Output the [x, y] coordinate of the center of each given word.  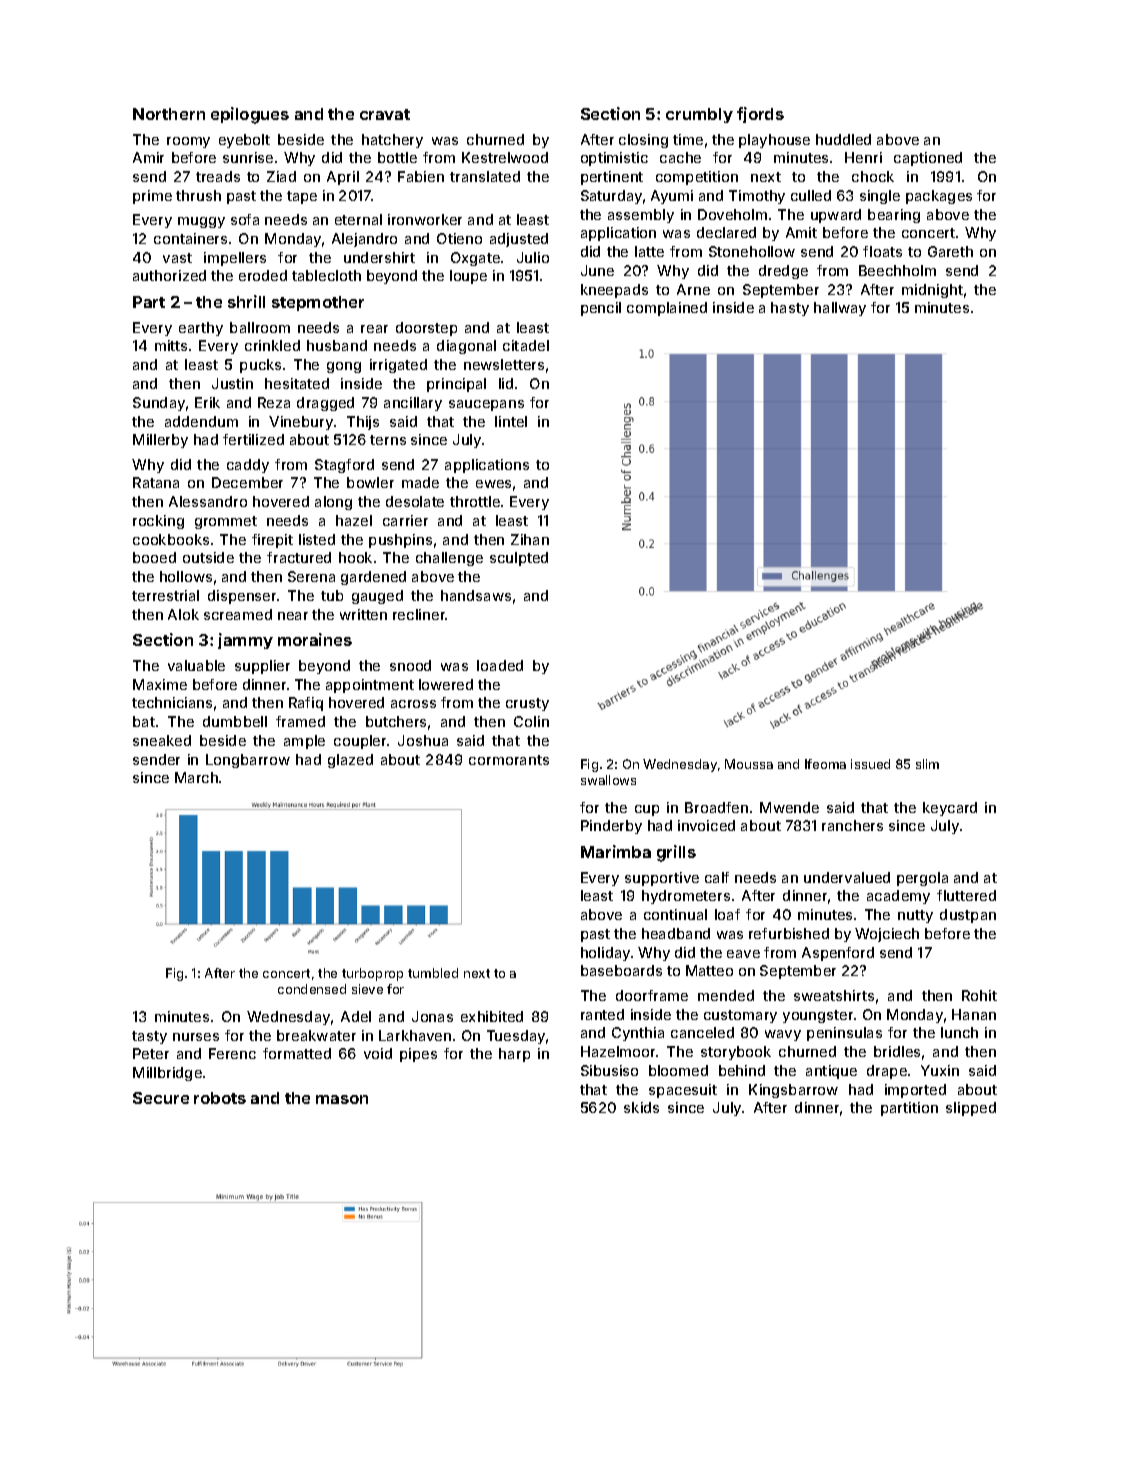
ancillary [413, 404]
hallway [840, 309]
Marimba [616, 851]
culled [811, 195]
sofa [245, 219]
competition [697, 178]
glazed [350, 761]
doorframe [652, 995]
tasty [149, 1037]
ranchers [852, 825]
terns [388, 440]
